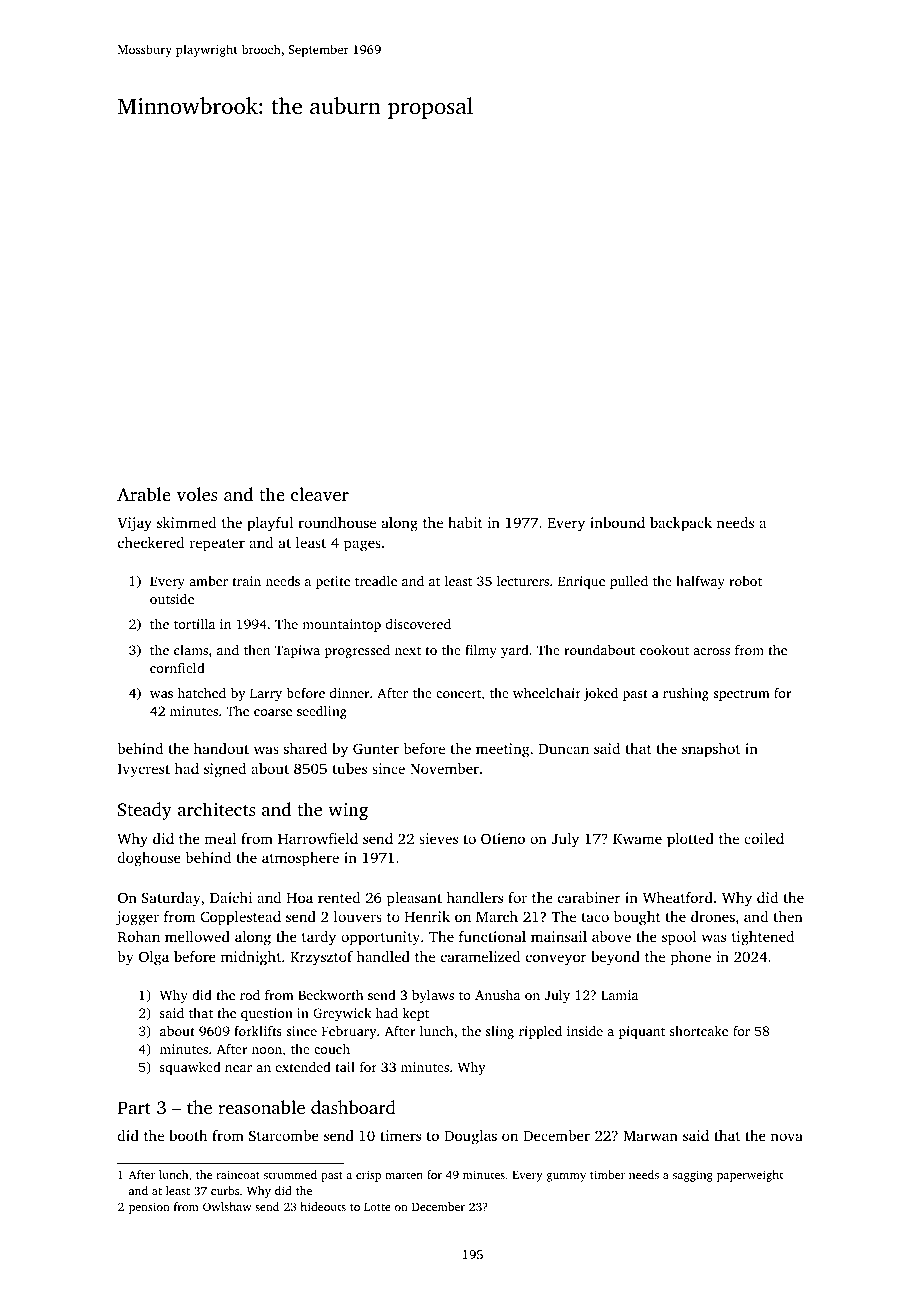 This page has width=924, height=1308. I want to click on backpack, so click(681, 524).
